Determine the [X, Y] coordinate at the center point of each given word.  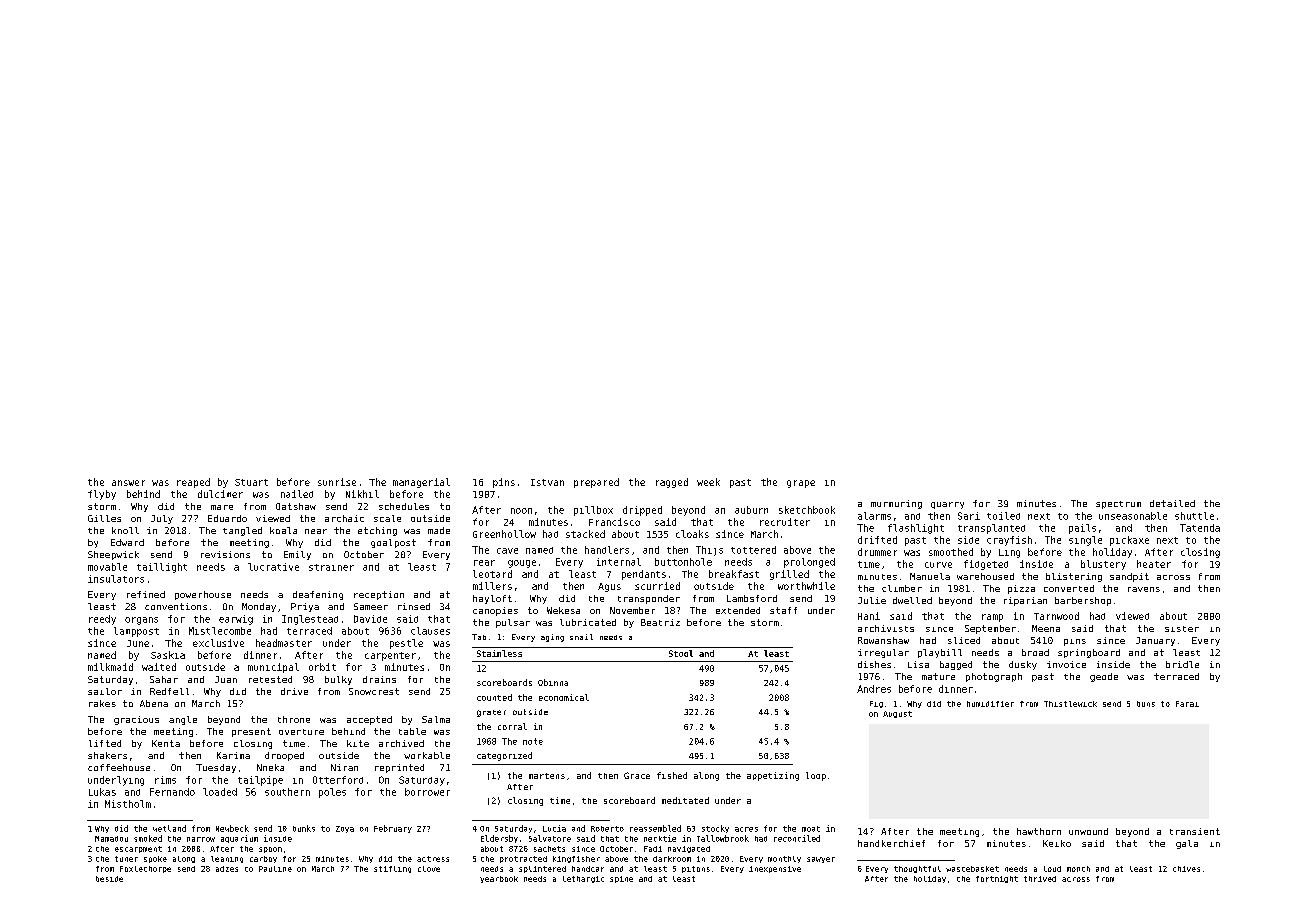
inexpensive [775, 869]
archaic [344, 518]
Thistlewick [1070, 704]
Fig [876, 704]
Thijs [709, 551]
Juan [226, 679]
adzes [227, 869]
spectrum [1118, 505]
